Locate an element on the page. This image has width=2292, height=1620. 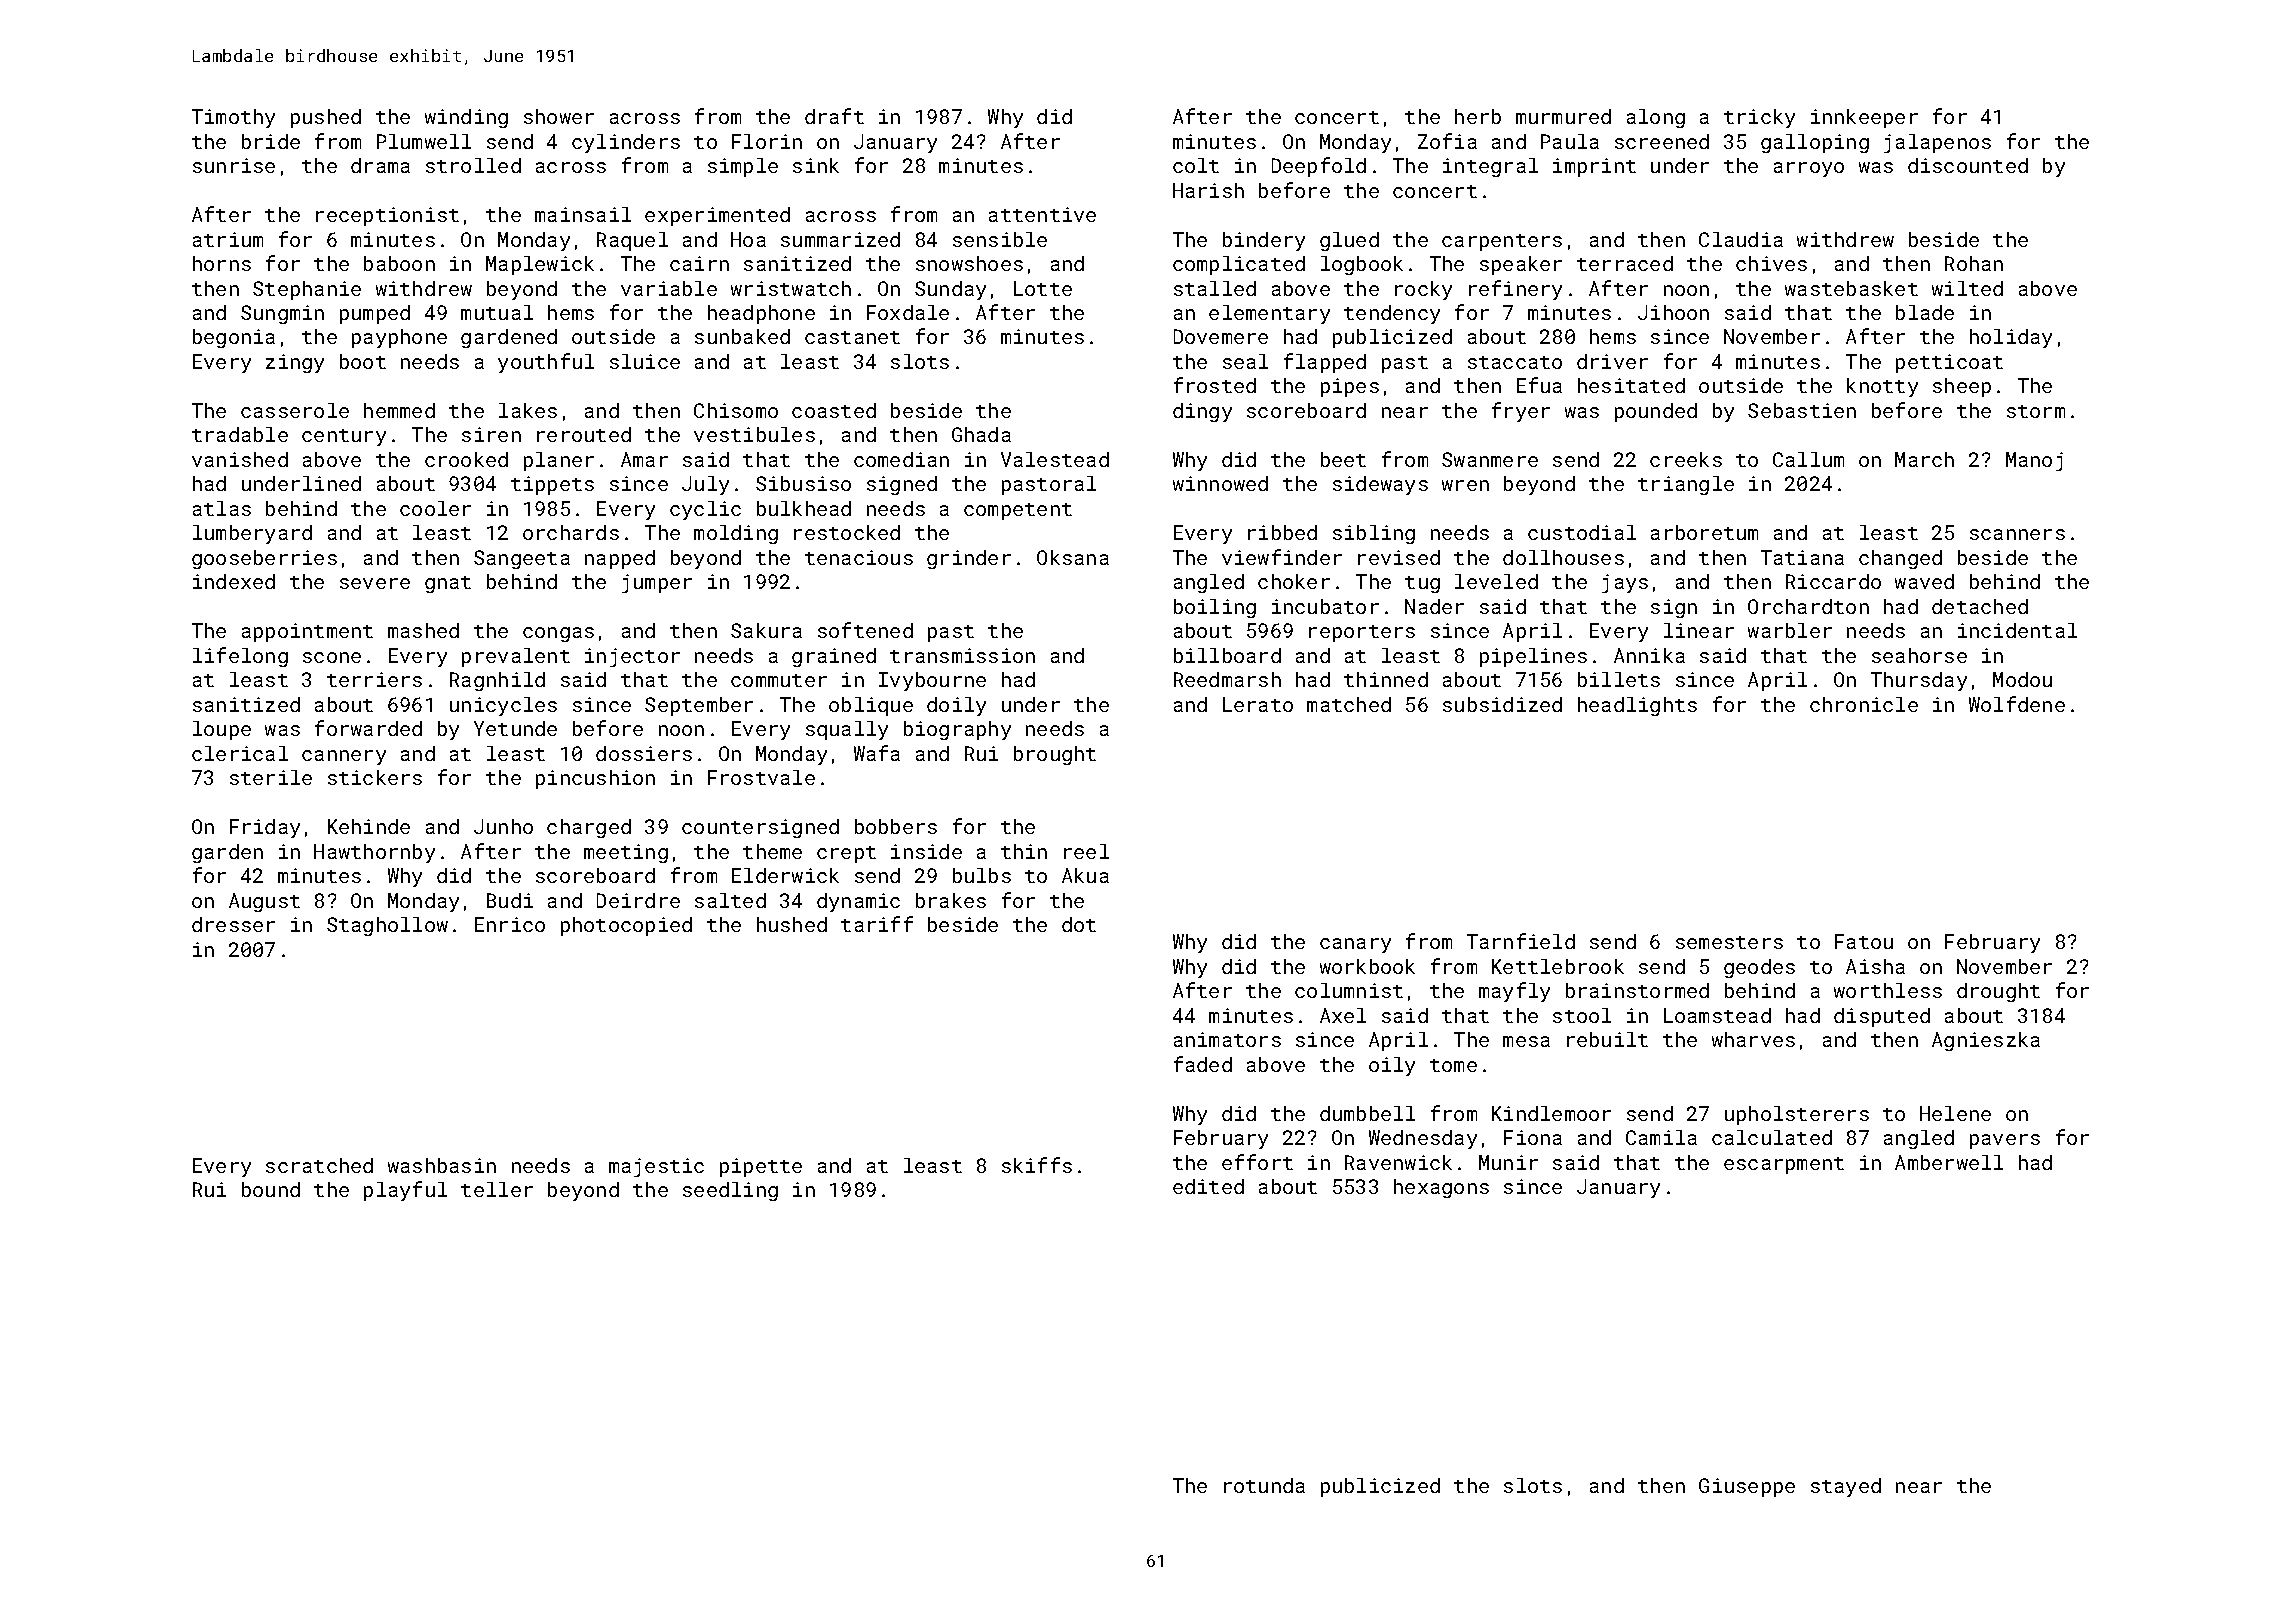
stayed is located at coordinates (1846, 1487).
